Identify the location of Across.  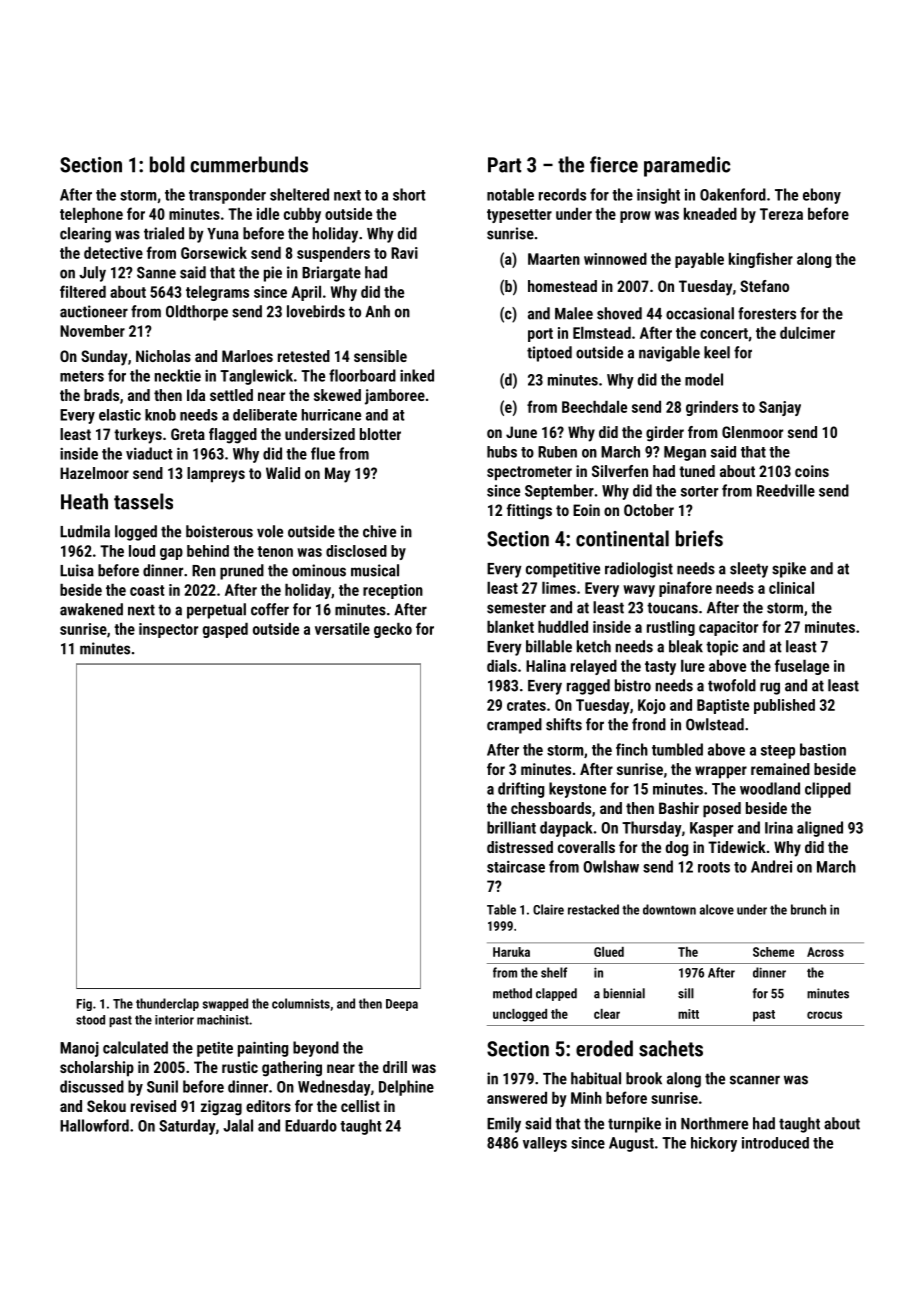
(825, 952).
